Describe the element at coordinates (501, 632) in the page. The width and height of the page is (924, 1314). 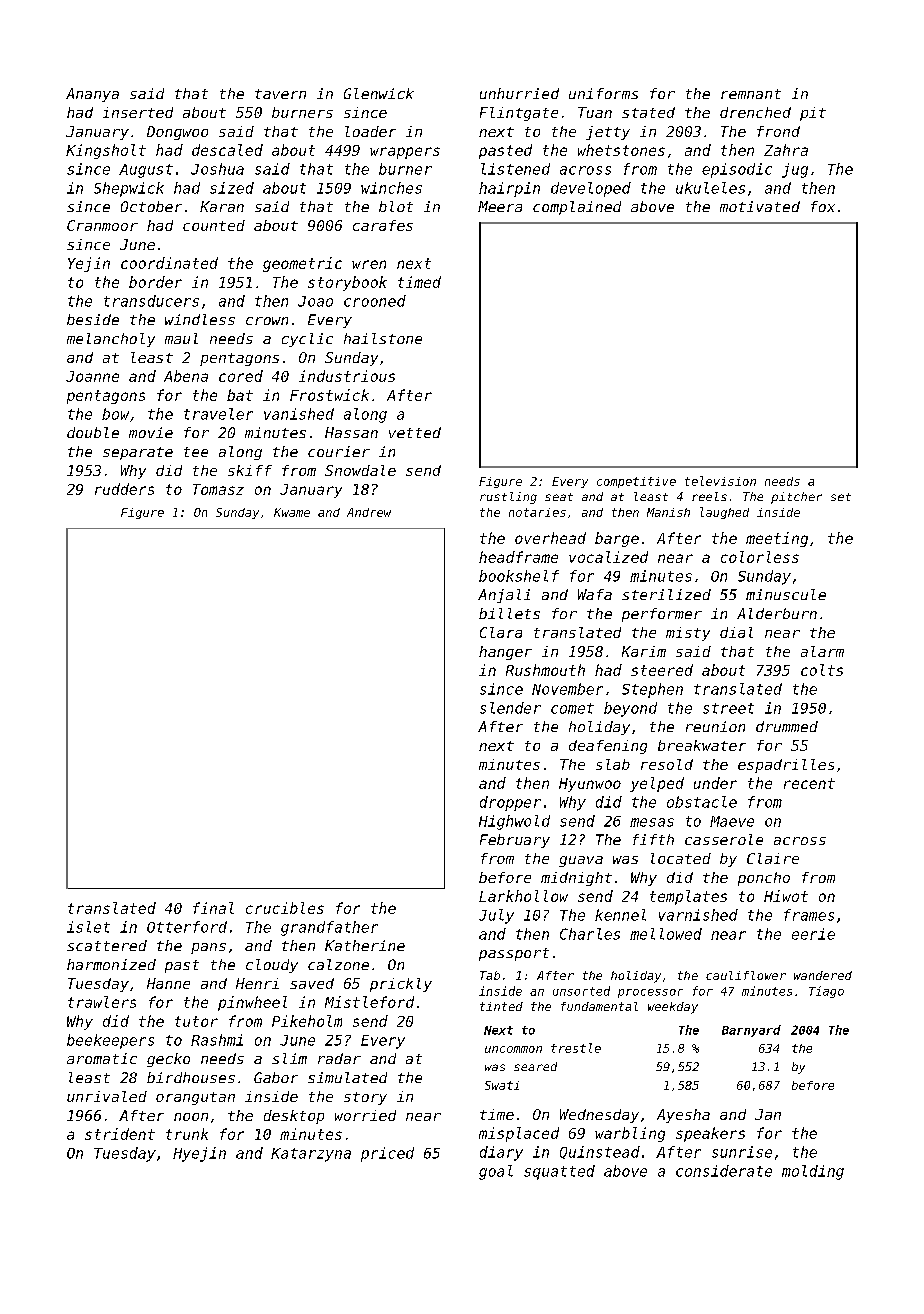
I see `Clara` at that location.
